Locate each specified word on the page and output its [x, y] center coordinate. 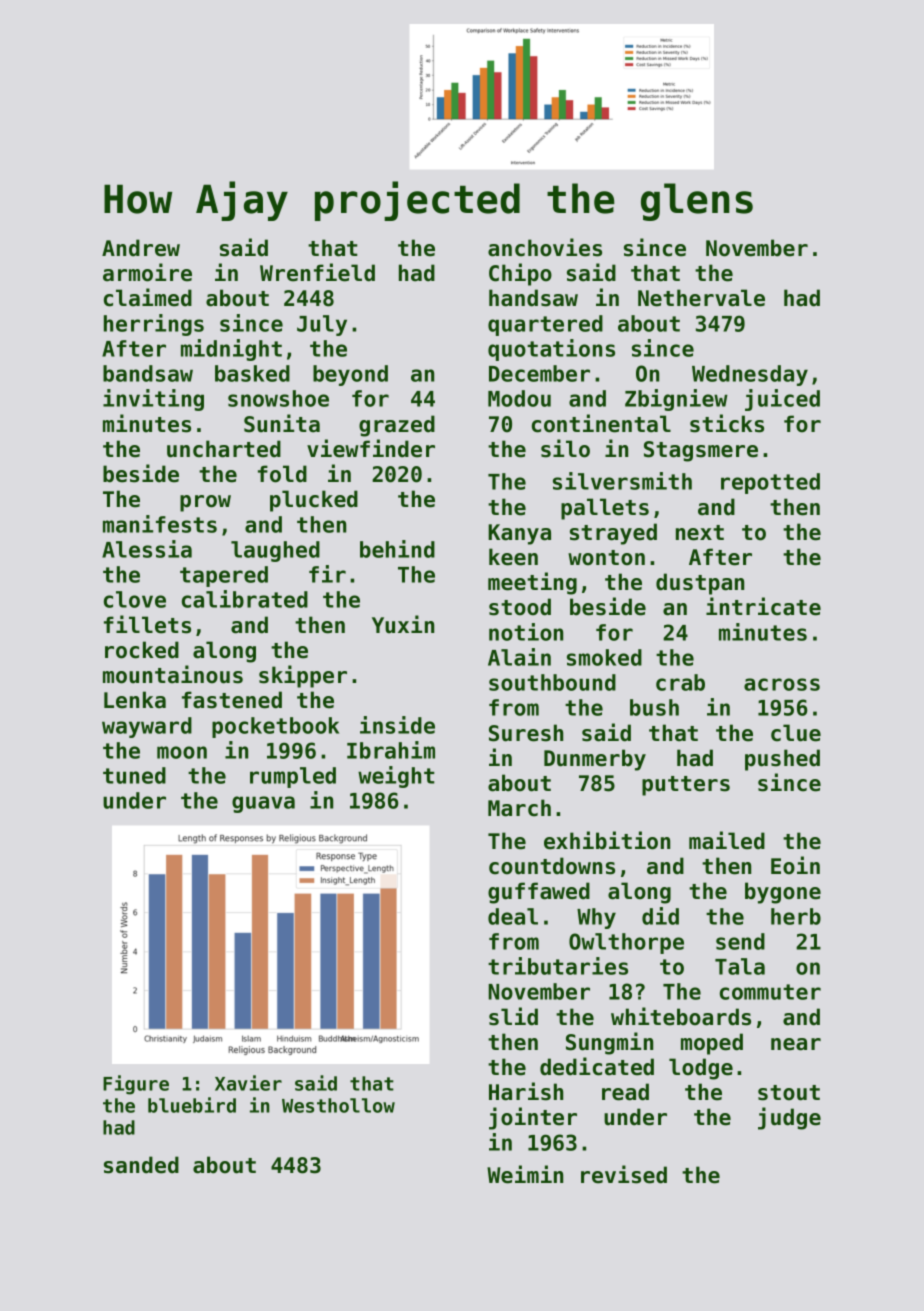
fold [282, 474]
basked [252, 373]
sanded [141, 1165]
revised [624, 1174]
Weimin [525, 1174]
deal [513, 916]
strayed [613, 534]
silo [565, 448]
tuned [134, 775]
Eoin [795, 865]
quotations [551, 350]
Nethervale [701, 298]
